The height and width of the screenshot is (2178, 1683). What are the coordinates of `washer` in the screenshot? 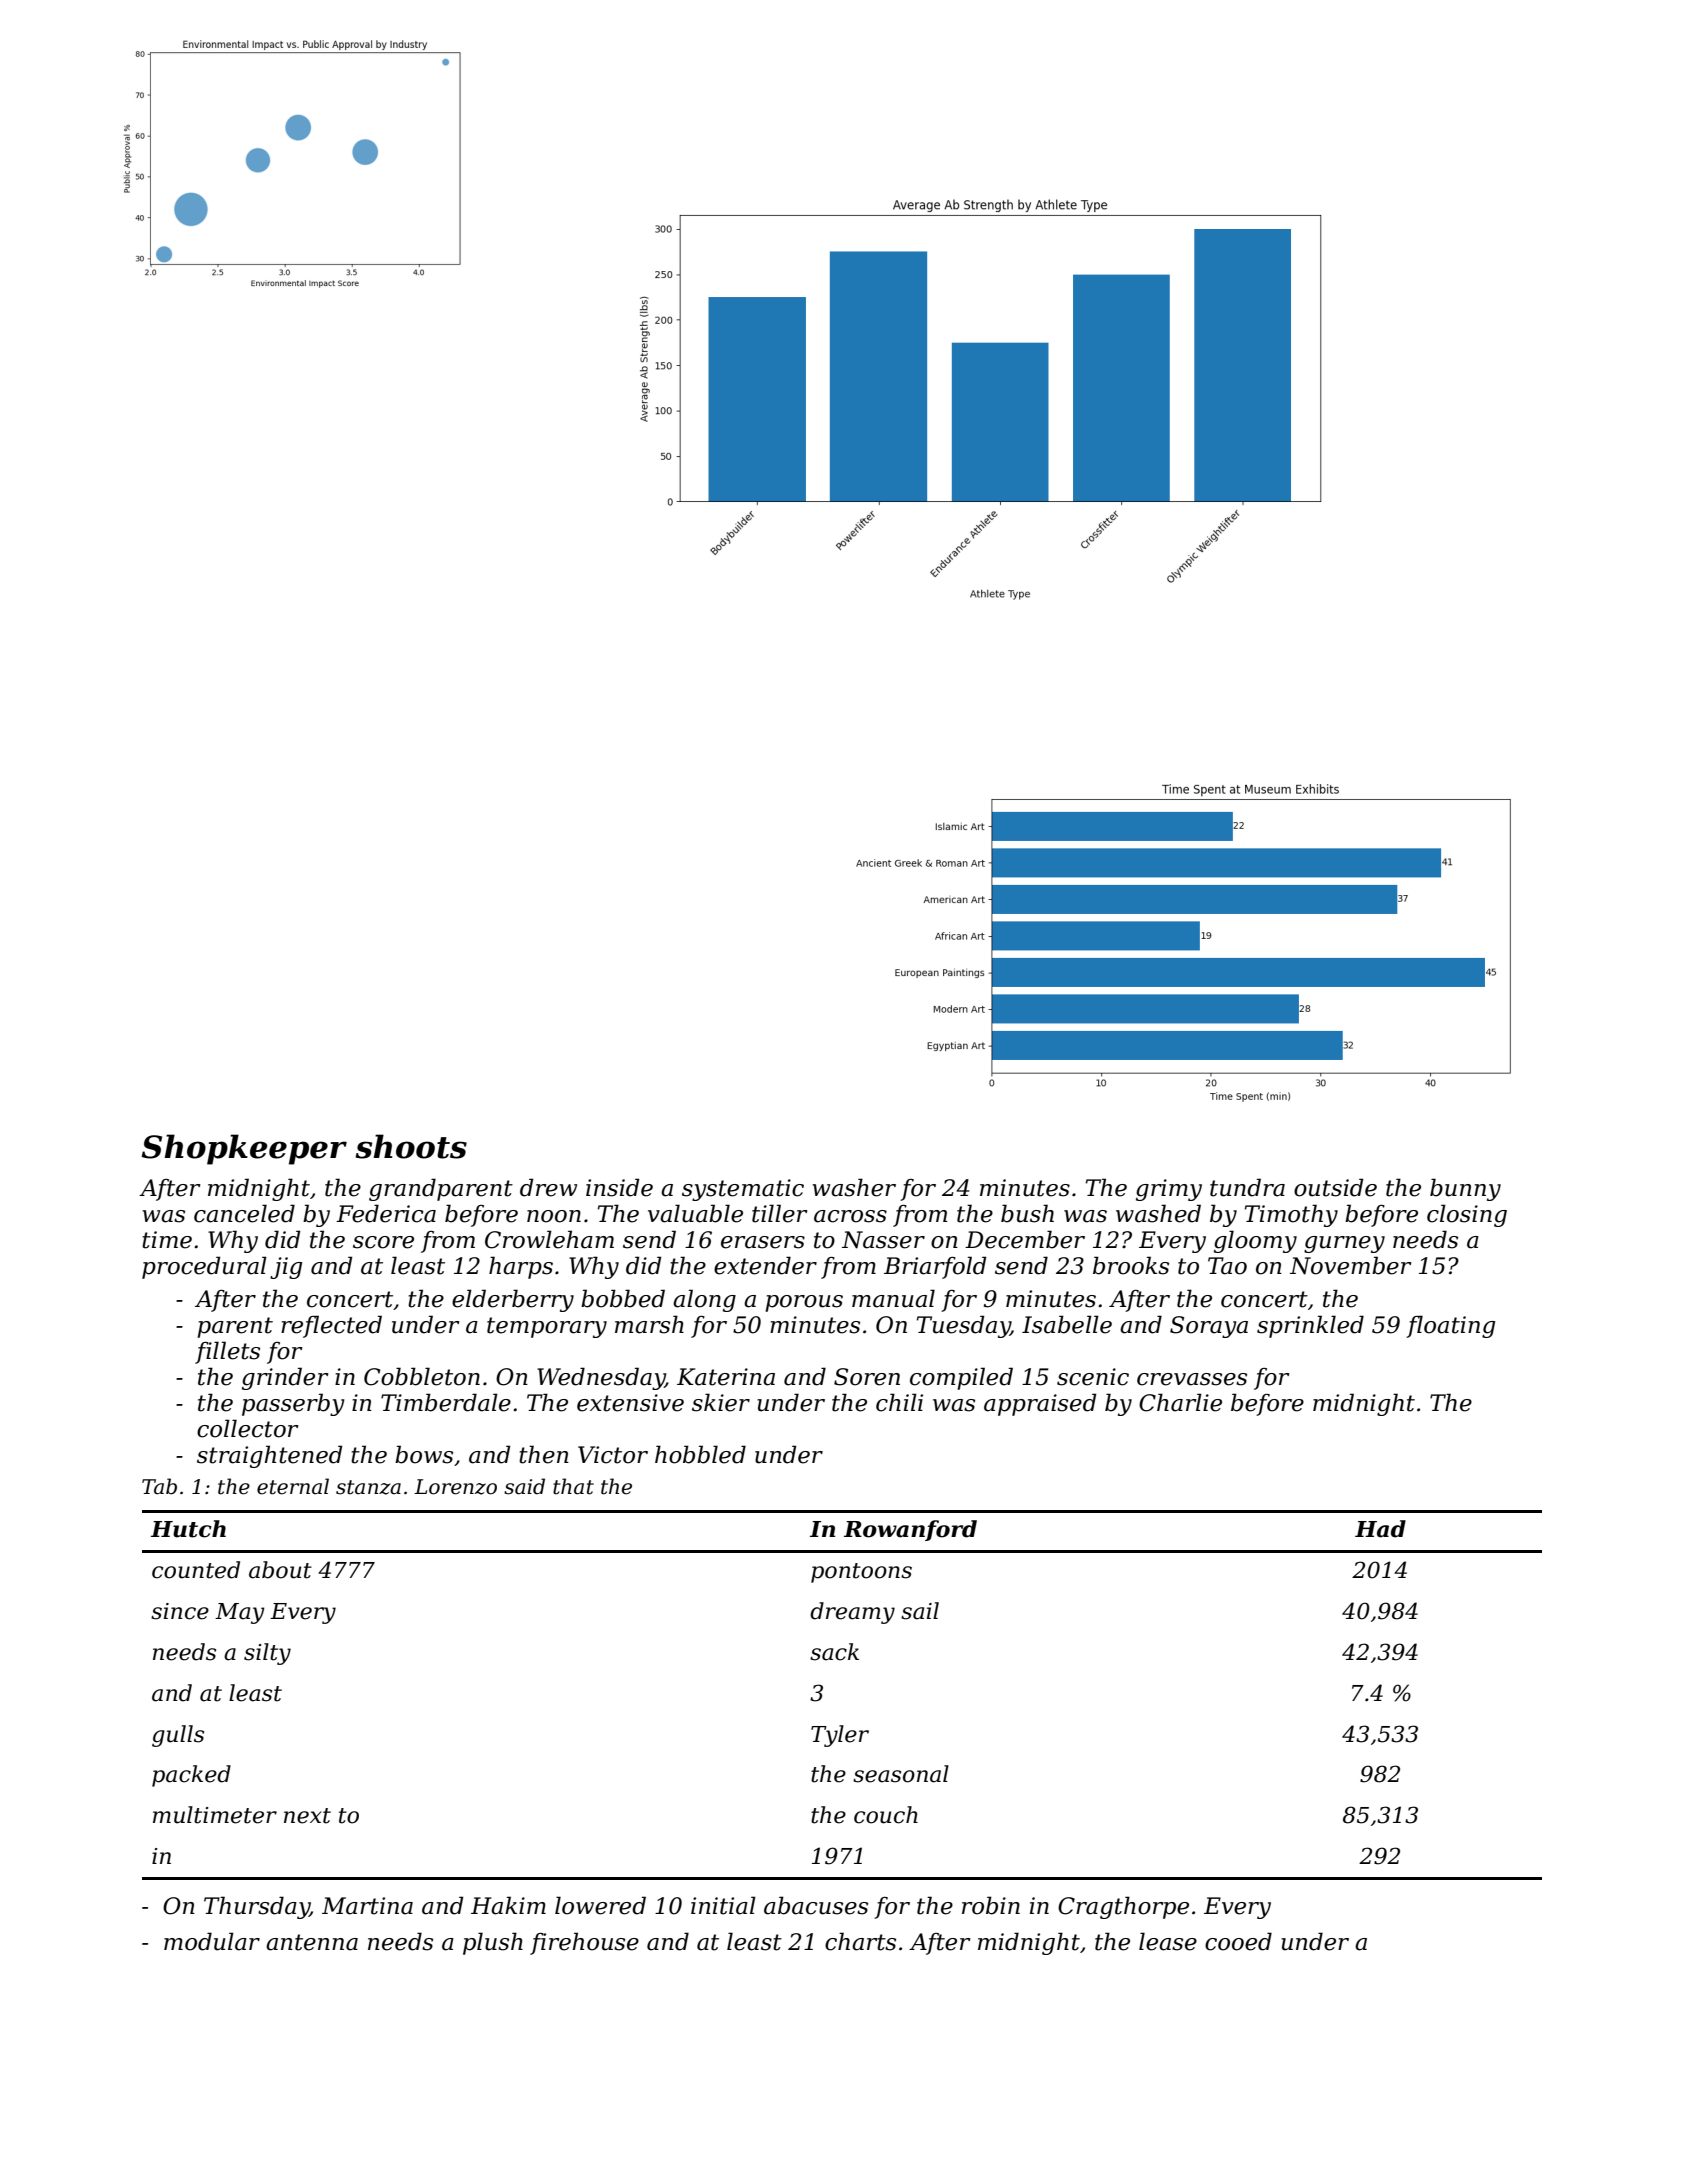 It's located at (854, 1187).
